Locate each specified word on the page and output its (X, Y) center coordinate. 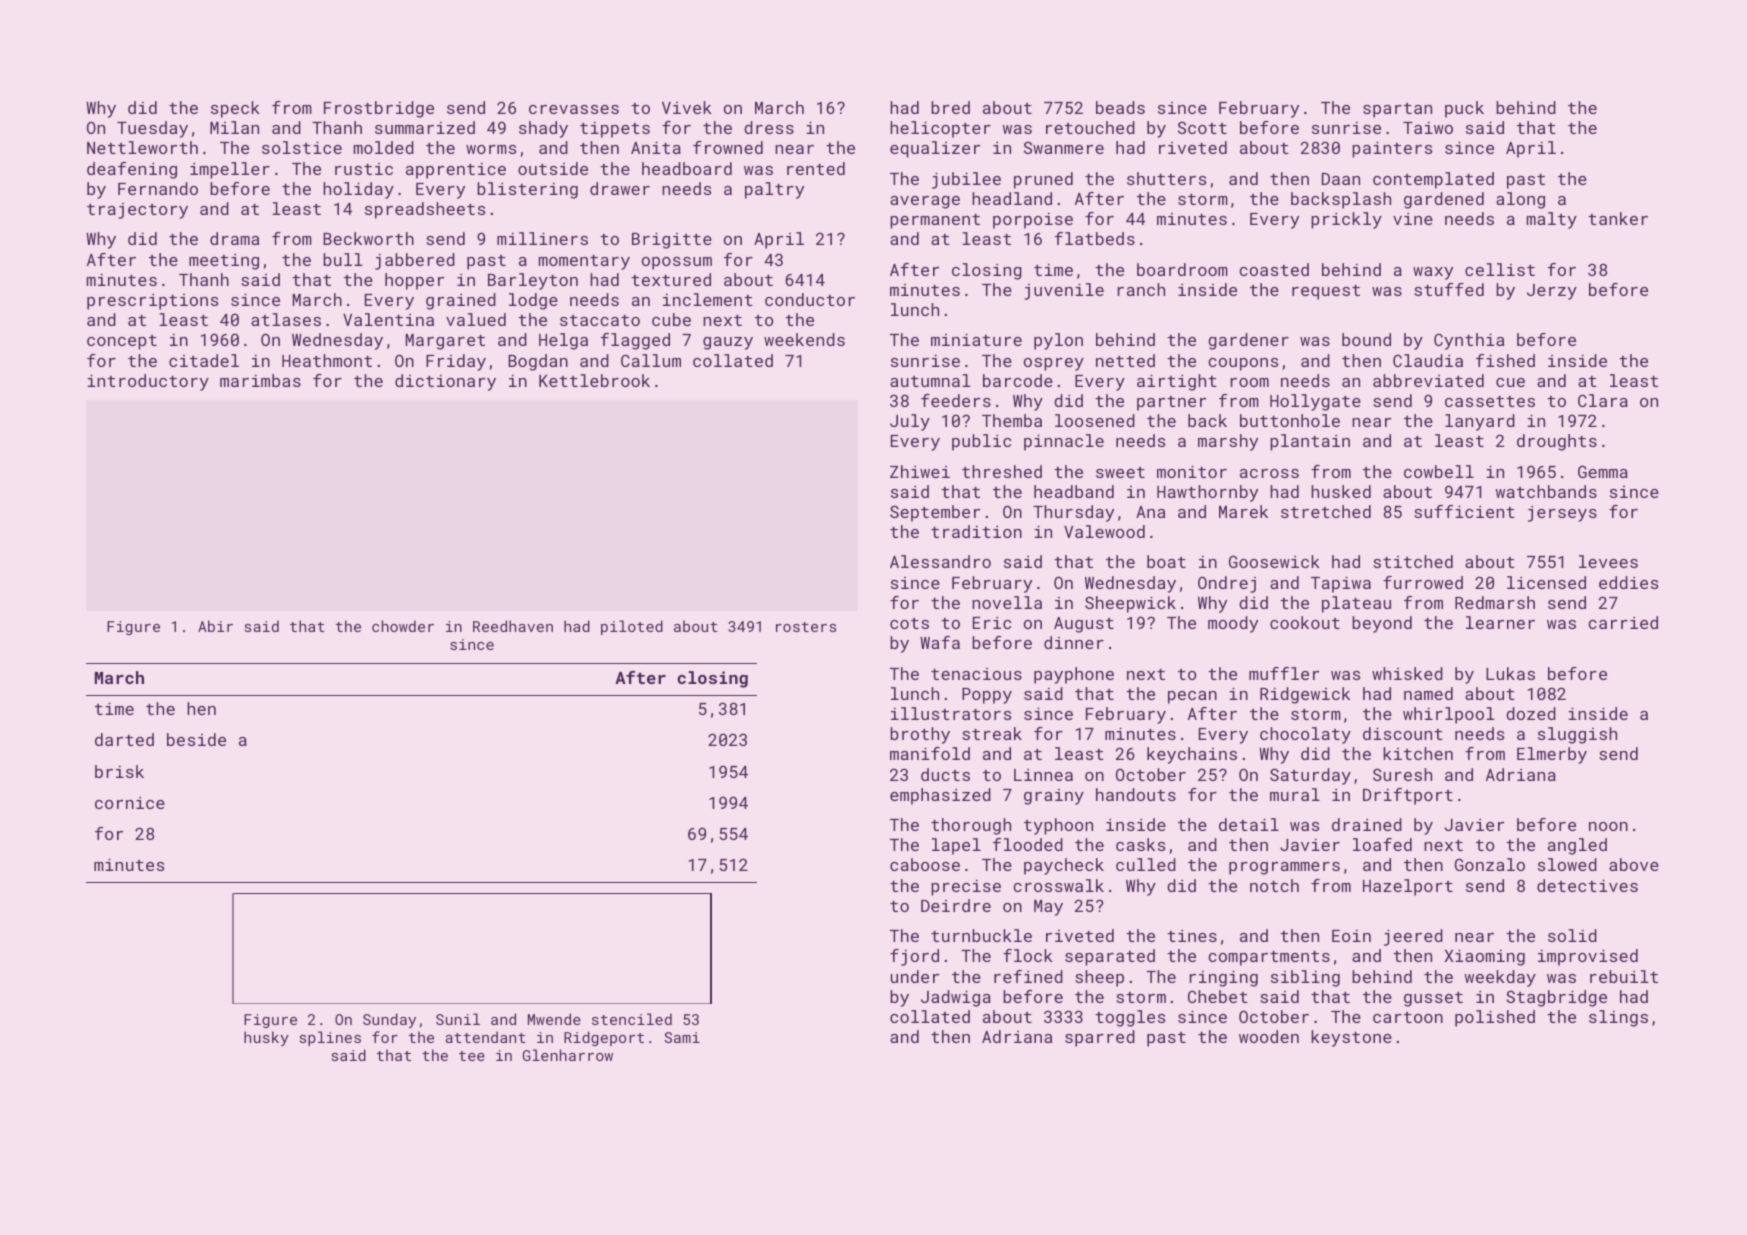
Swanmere (1064, 147)
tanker (1618, 218)
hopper (414, 281)
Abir (215, 626)
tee (472, 1056)
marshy (1228, 442)
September (935, 513)
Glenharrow (567, 1055)
